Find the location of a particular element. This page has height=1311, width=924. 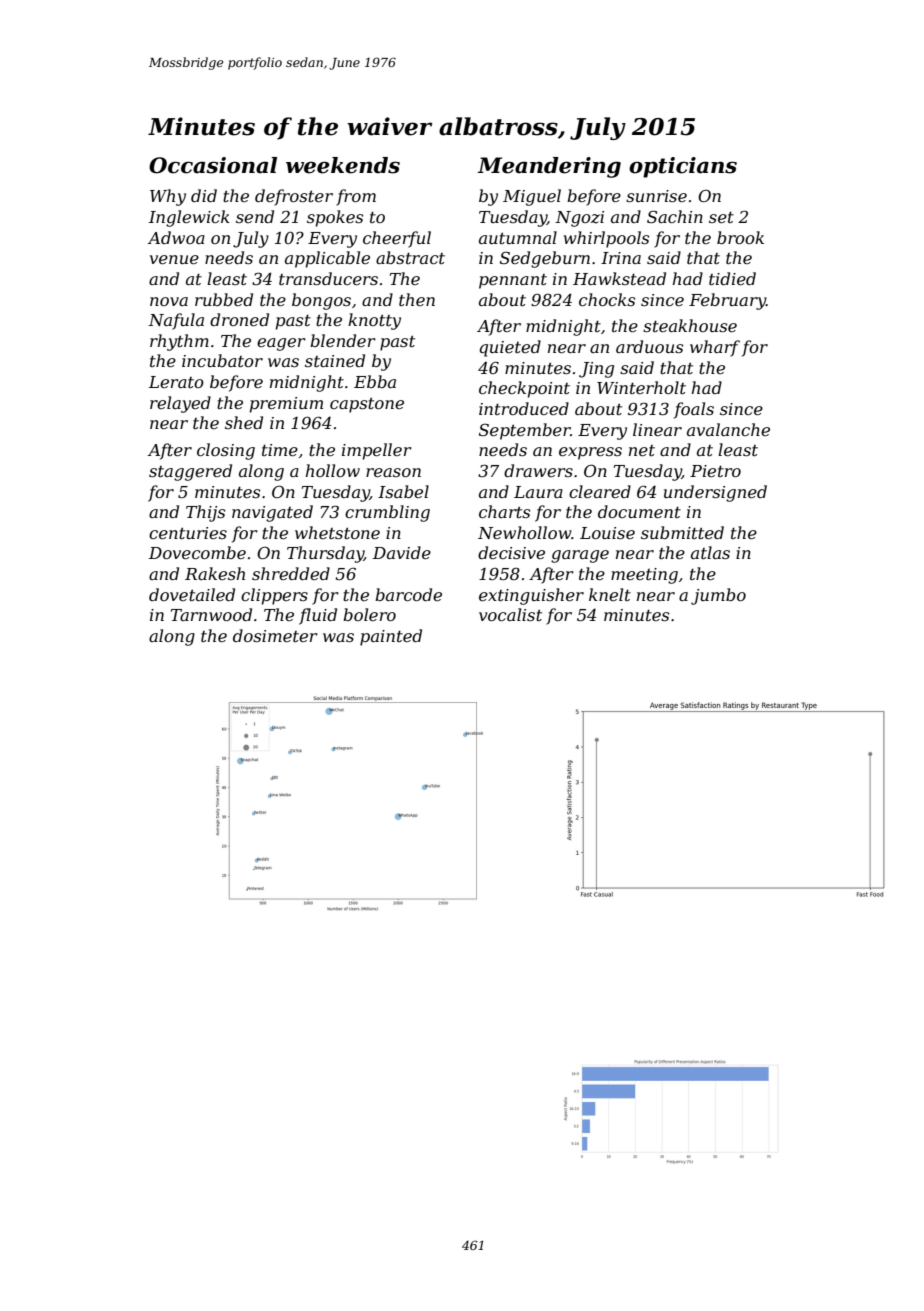

vocalist is located at coordinates (510, 614).
